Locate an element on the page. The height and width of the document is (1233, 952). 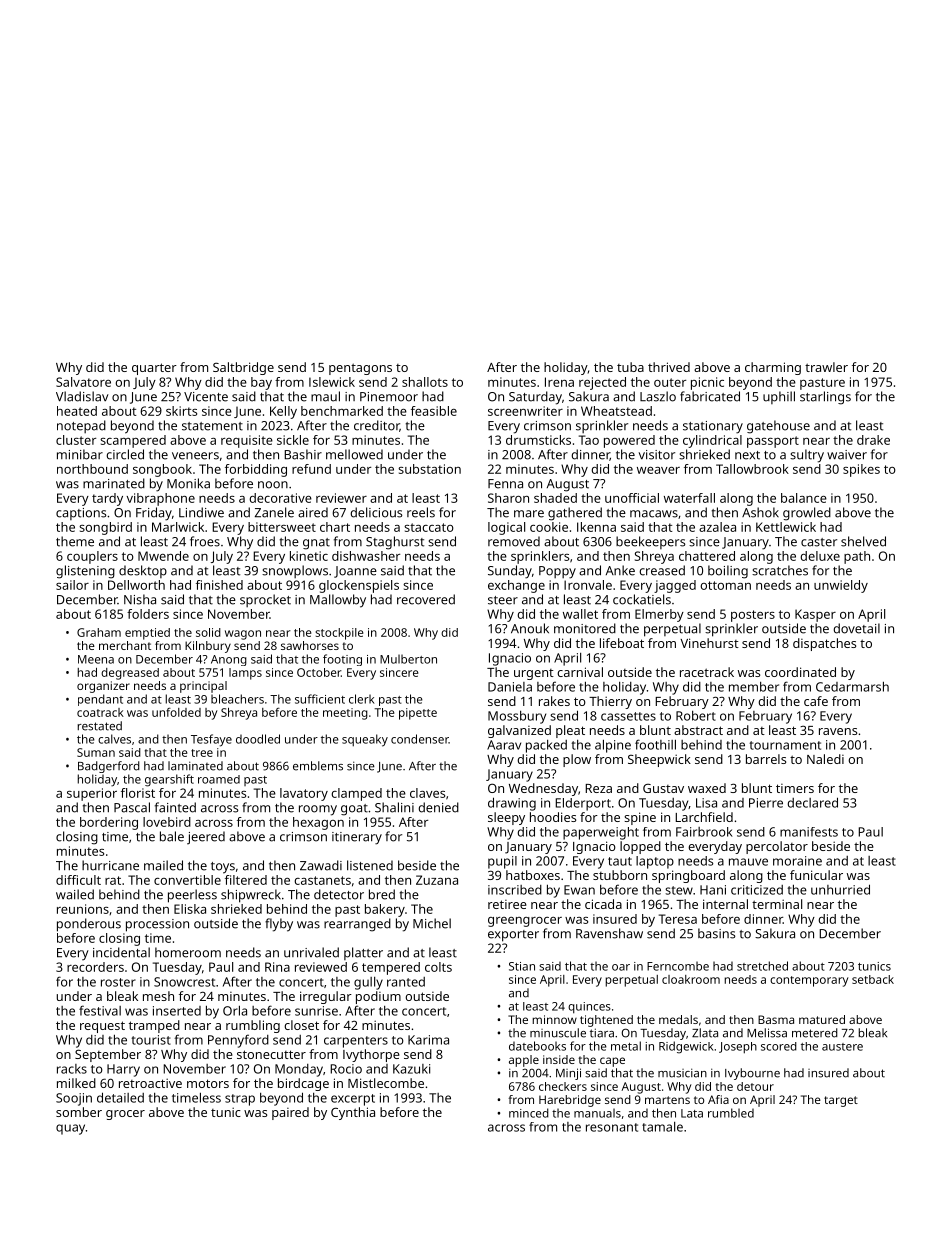
unwieldy is located at coordinates (841, 586).
